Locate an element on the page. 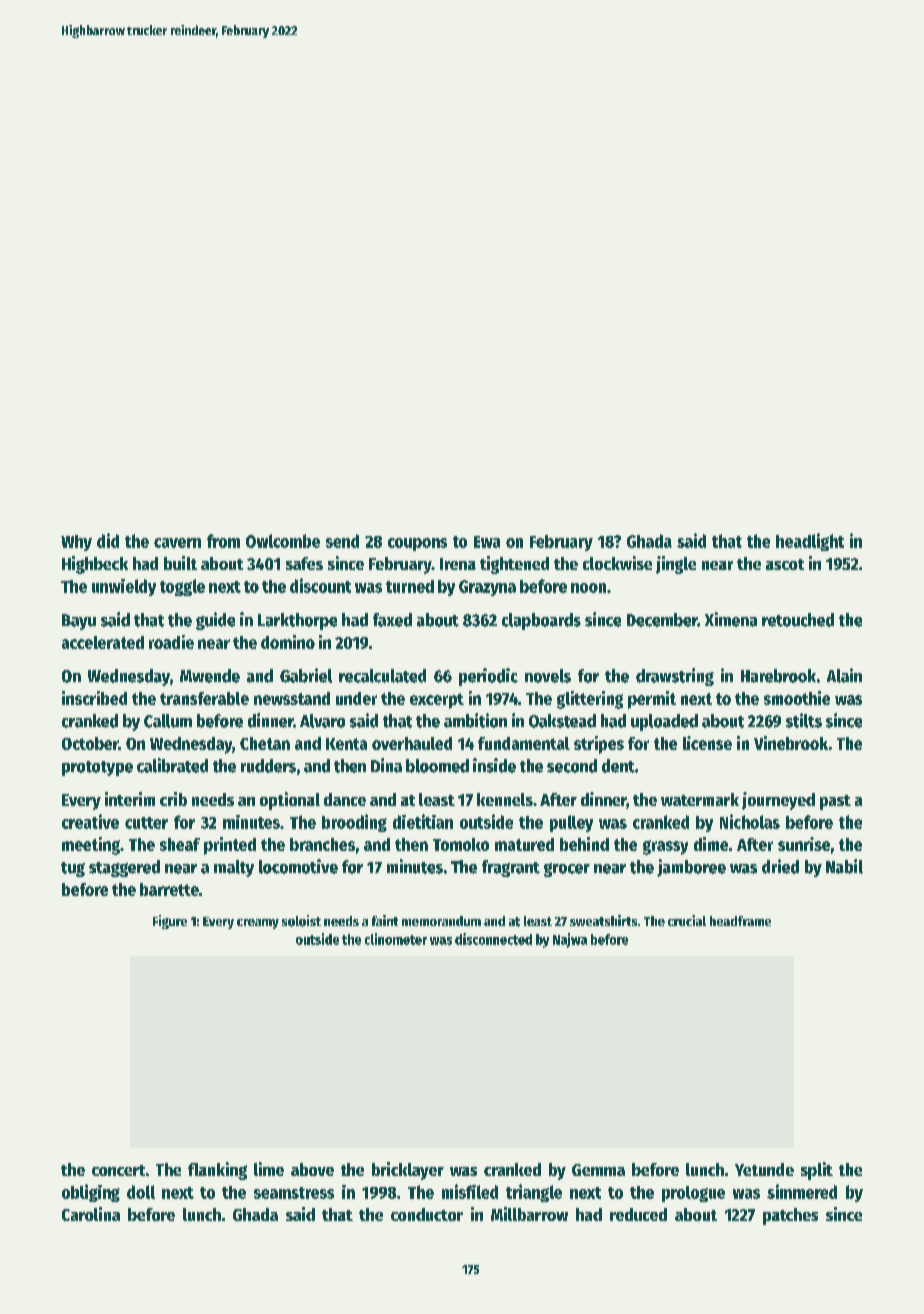 Image resolution: width=924 pixels, height=1314 pixels. doll is located at coordinates (141, 1192).
